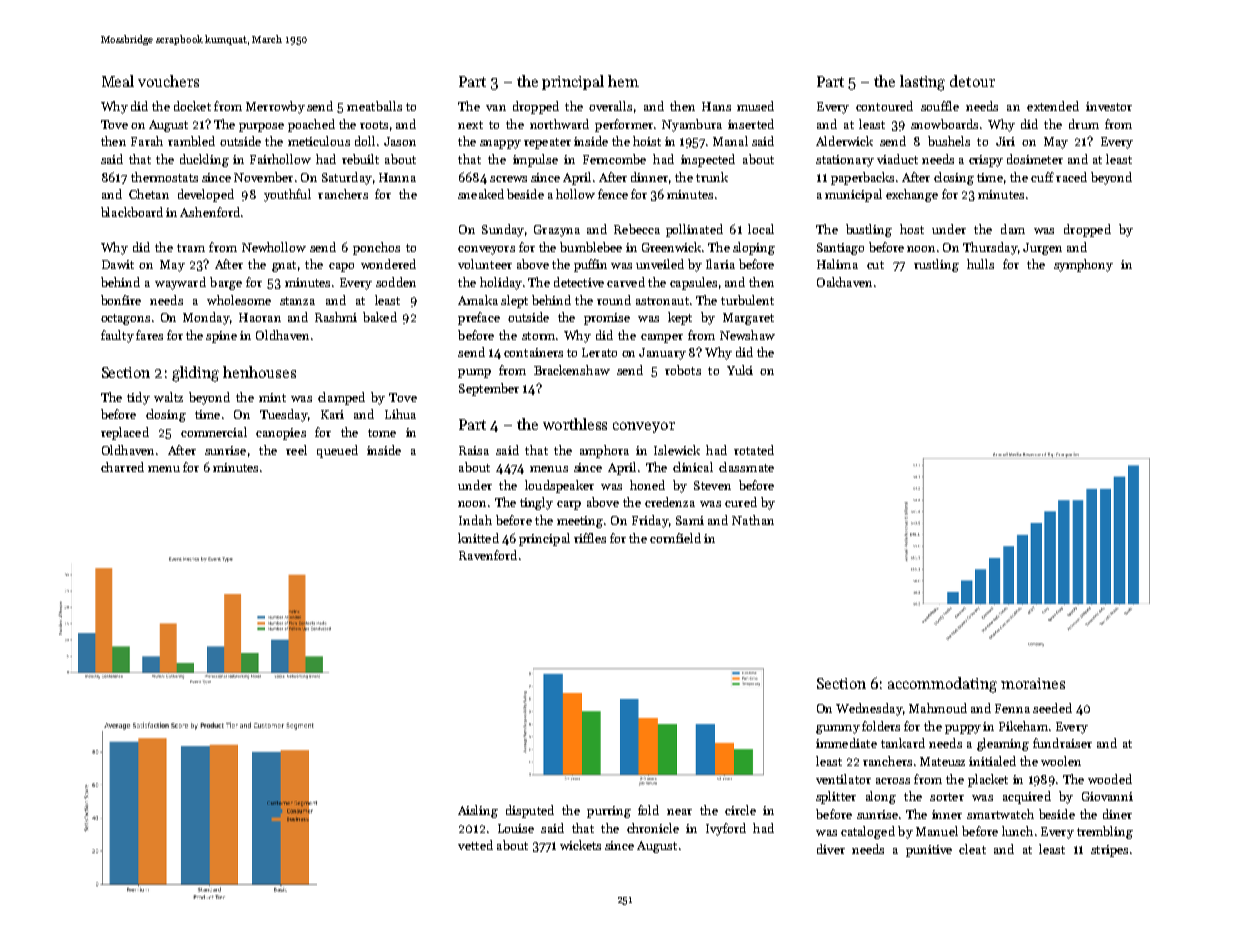  Describe the element at coordinates (296, 450) in the image. I see `reel` at that location.
